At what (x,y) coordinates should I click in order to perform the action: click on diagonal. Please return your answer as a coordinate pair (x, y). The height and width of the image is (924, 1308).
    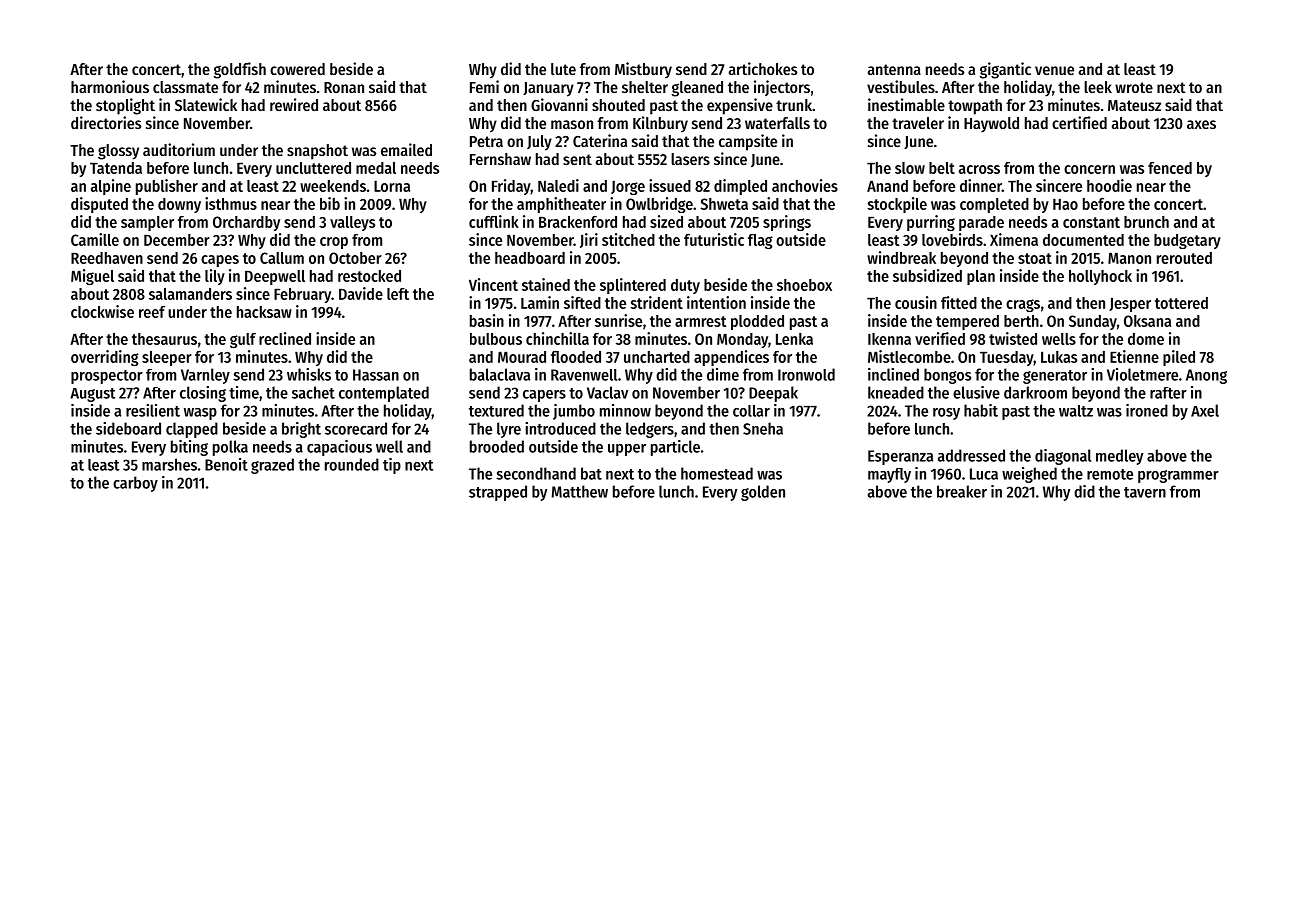
    Looking at the image, I should click on (1063, 457).
